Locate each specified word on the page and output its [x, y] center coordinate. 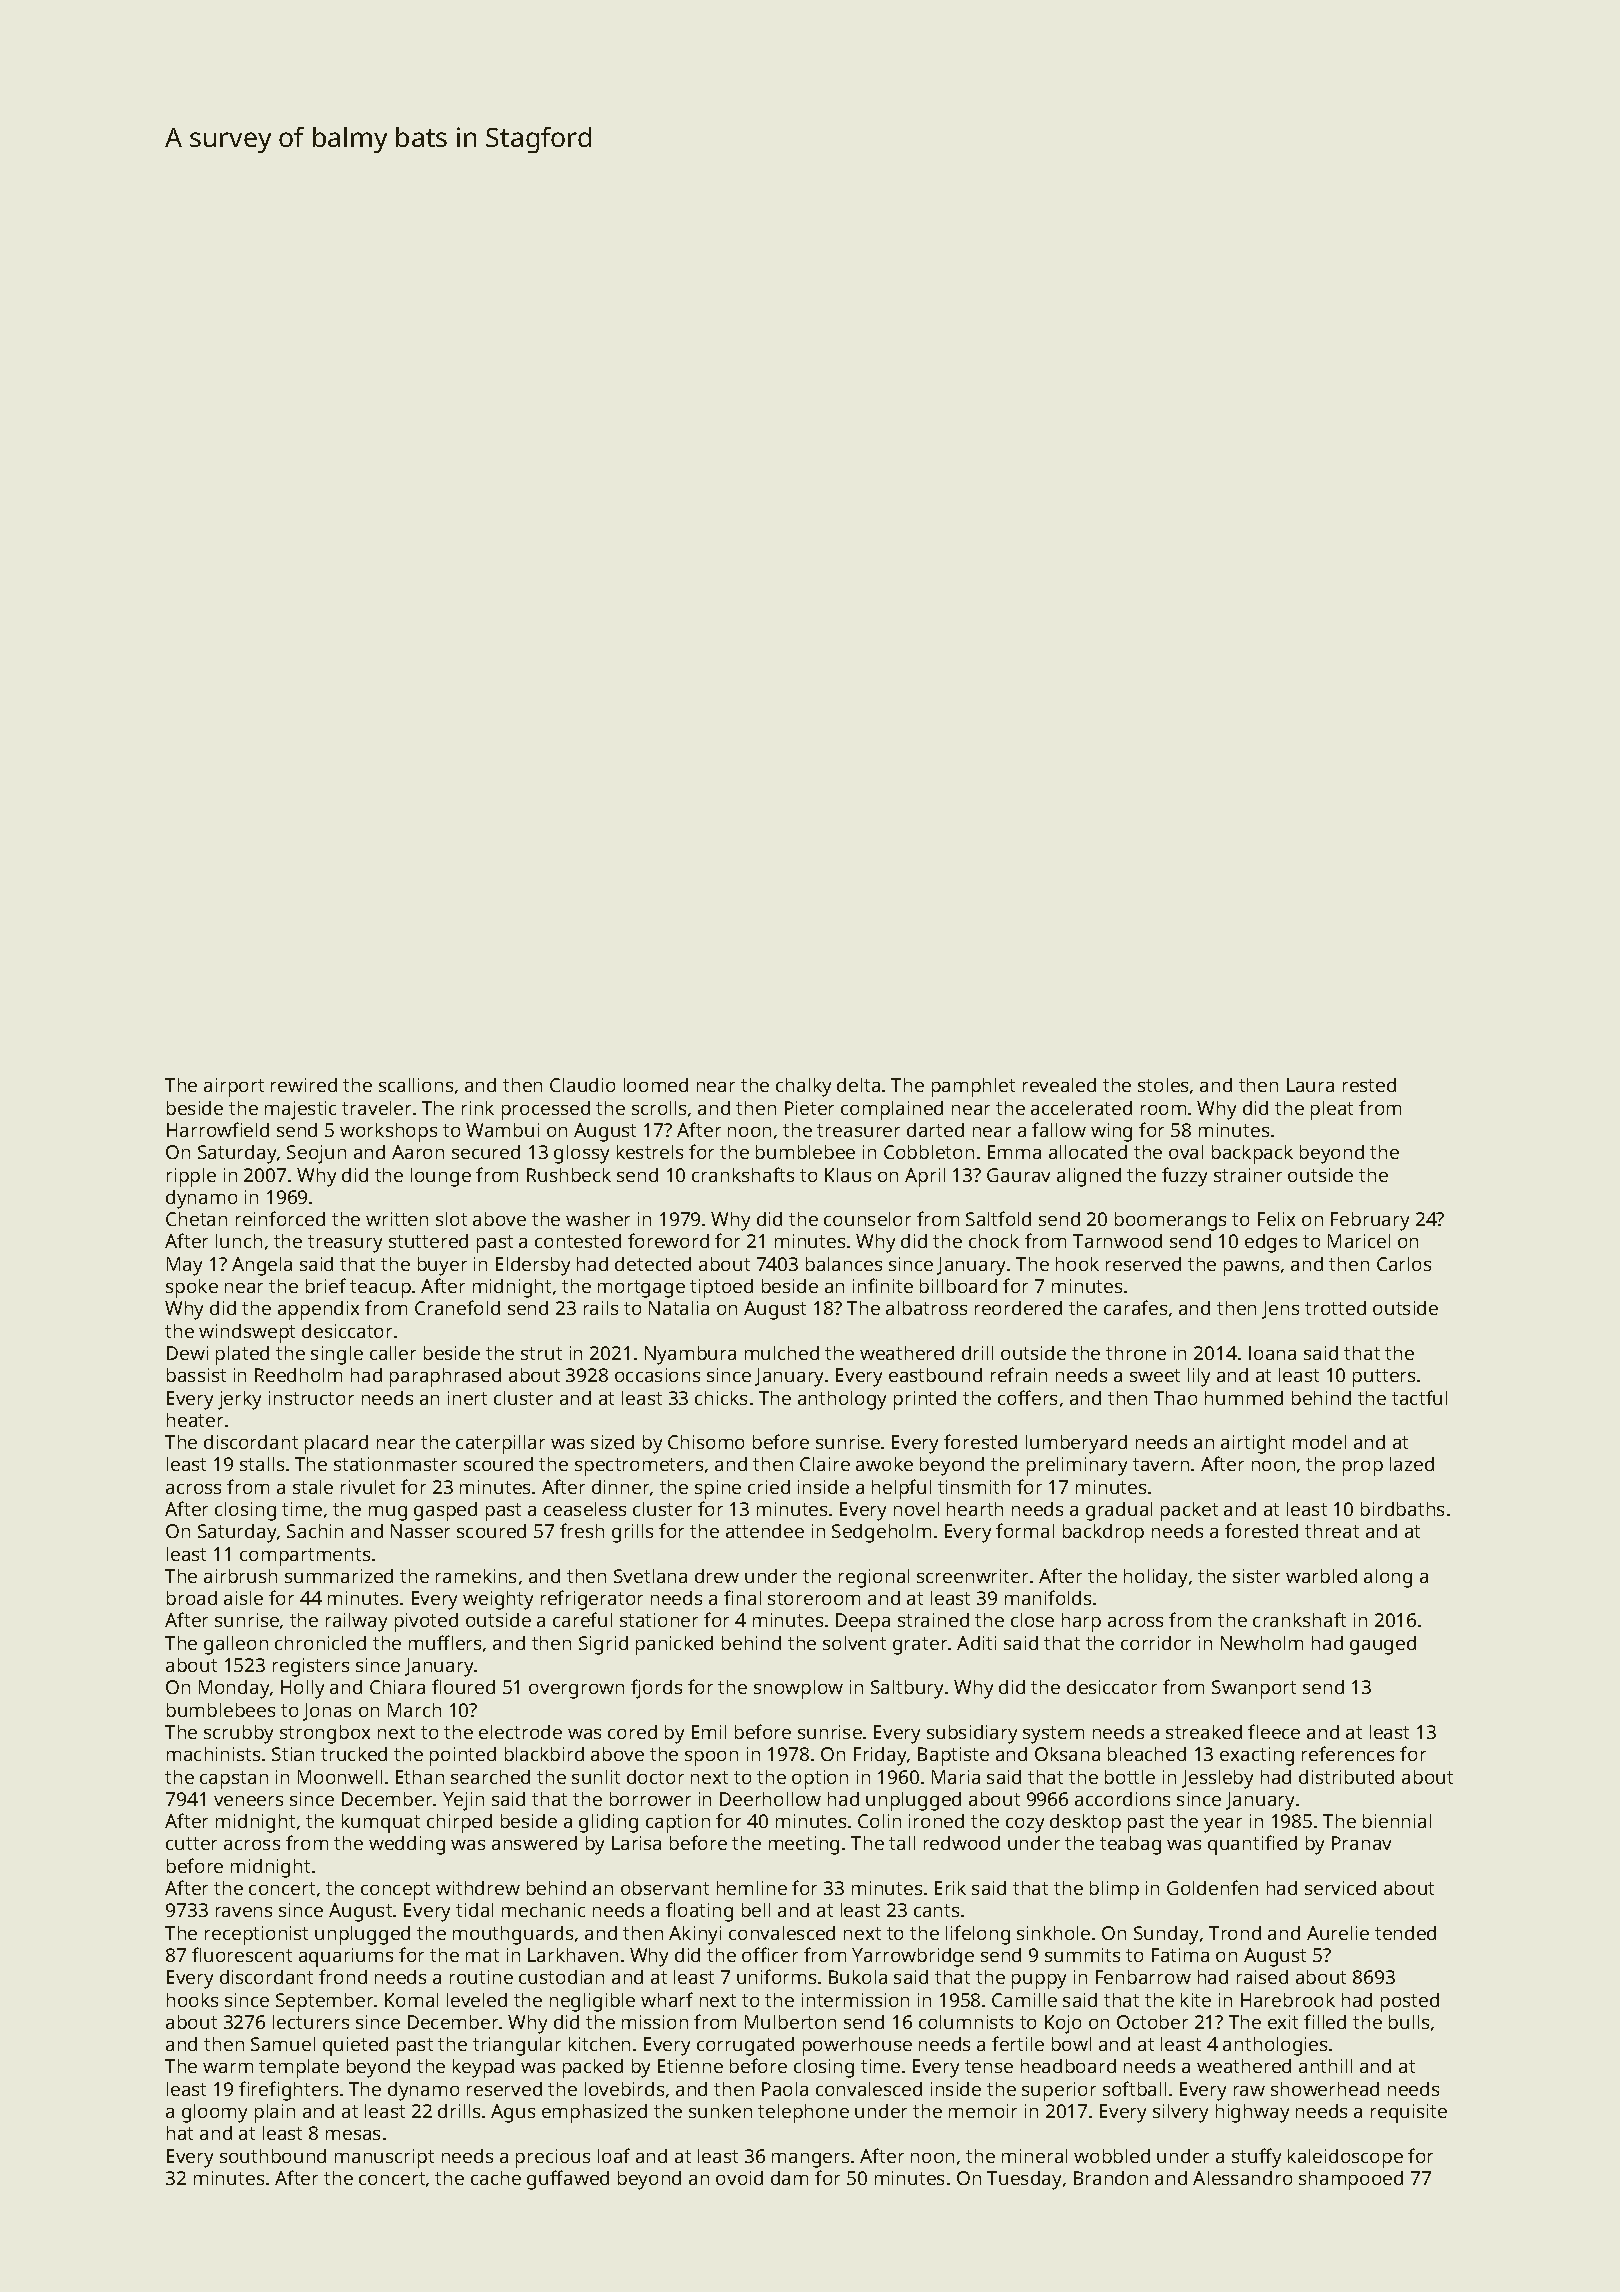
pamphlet [973, 1087]
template [299, 2068]
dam [789, 2178]
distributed [1346, 1777]
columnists [966, 2022]
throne [1136, 1353]
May [184, 1266]
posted [1410, 2002]
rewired [304, 1085]
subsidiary [972, 1734]
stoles [1163, 1085]
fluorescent [242, 1954]
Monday [234, 1689]
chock [994, 1241]
